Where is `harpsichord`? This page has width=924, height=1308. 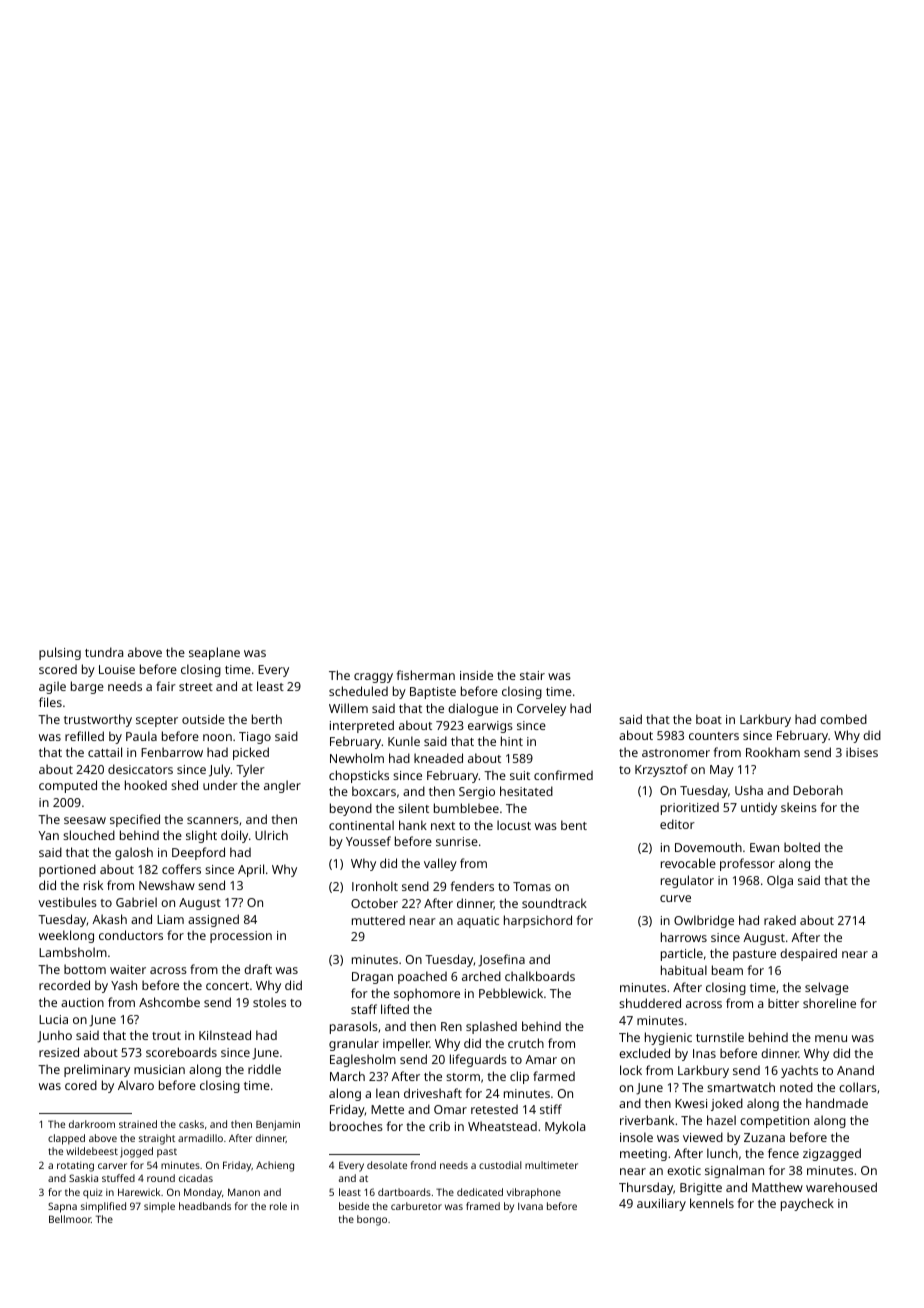 harpsichord is located at coordinates (538, 921).
